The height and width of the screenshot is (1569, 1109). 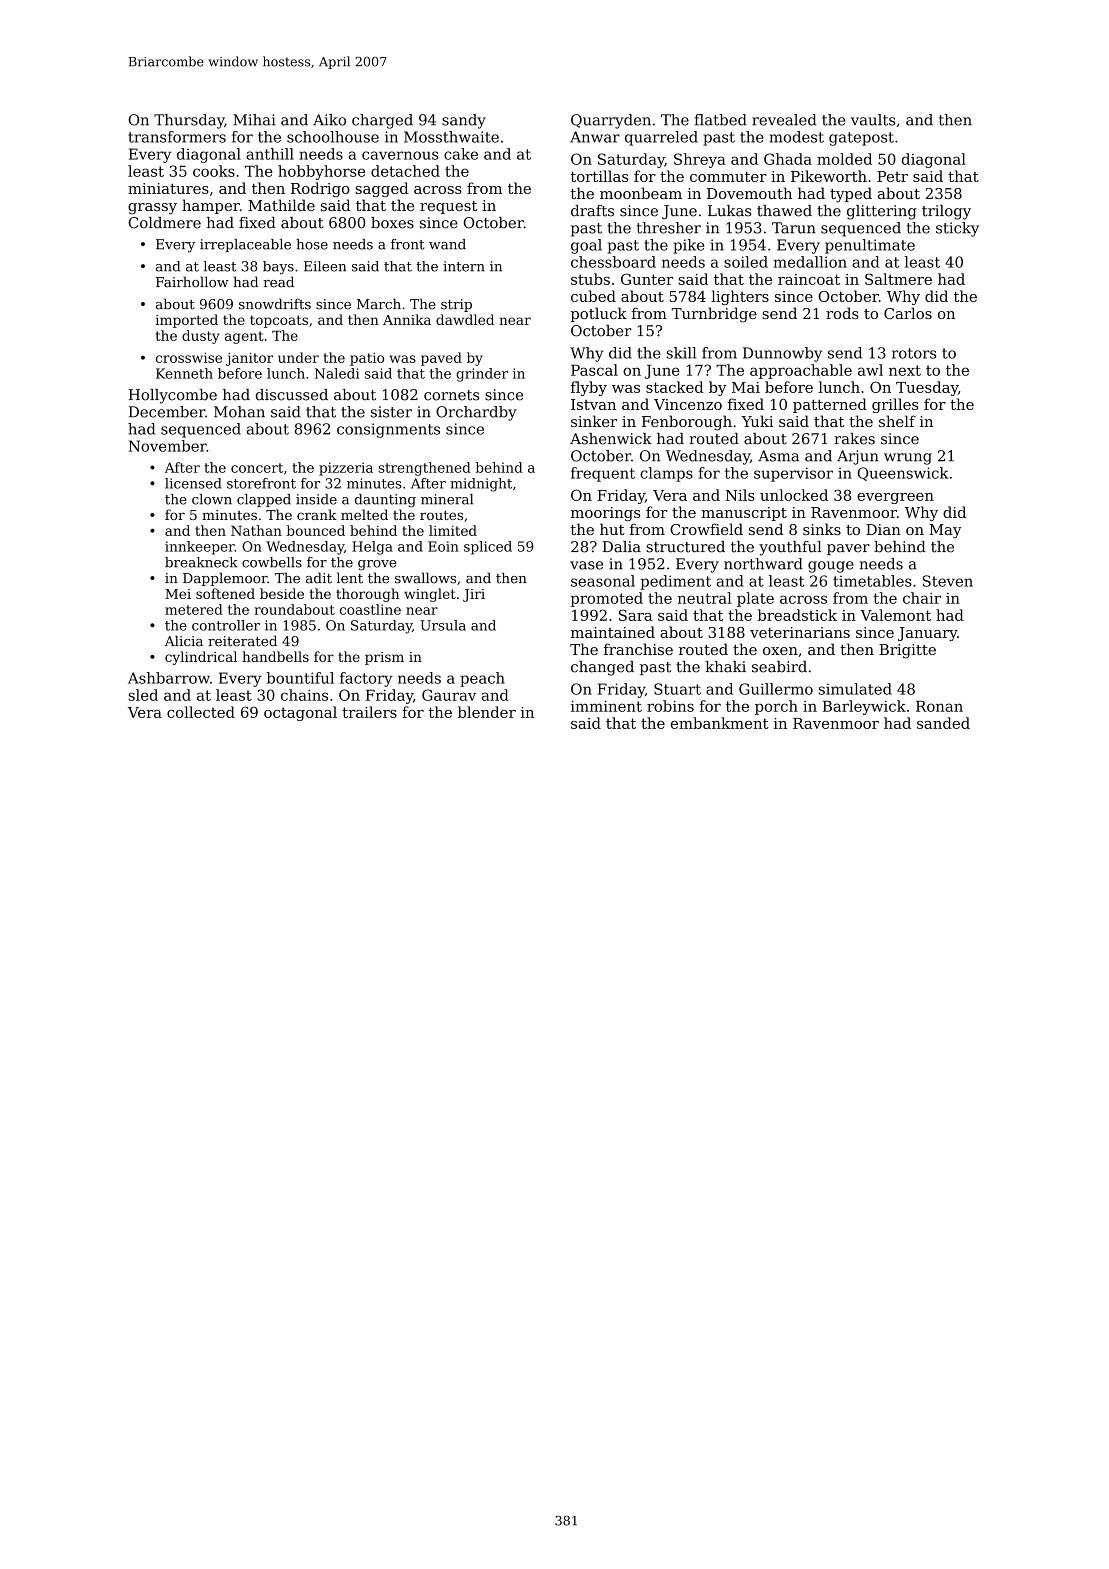 What do you see at coordinates (201, 712) in the screenshot?
I see `collected` at bounding box center [201, 712].
